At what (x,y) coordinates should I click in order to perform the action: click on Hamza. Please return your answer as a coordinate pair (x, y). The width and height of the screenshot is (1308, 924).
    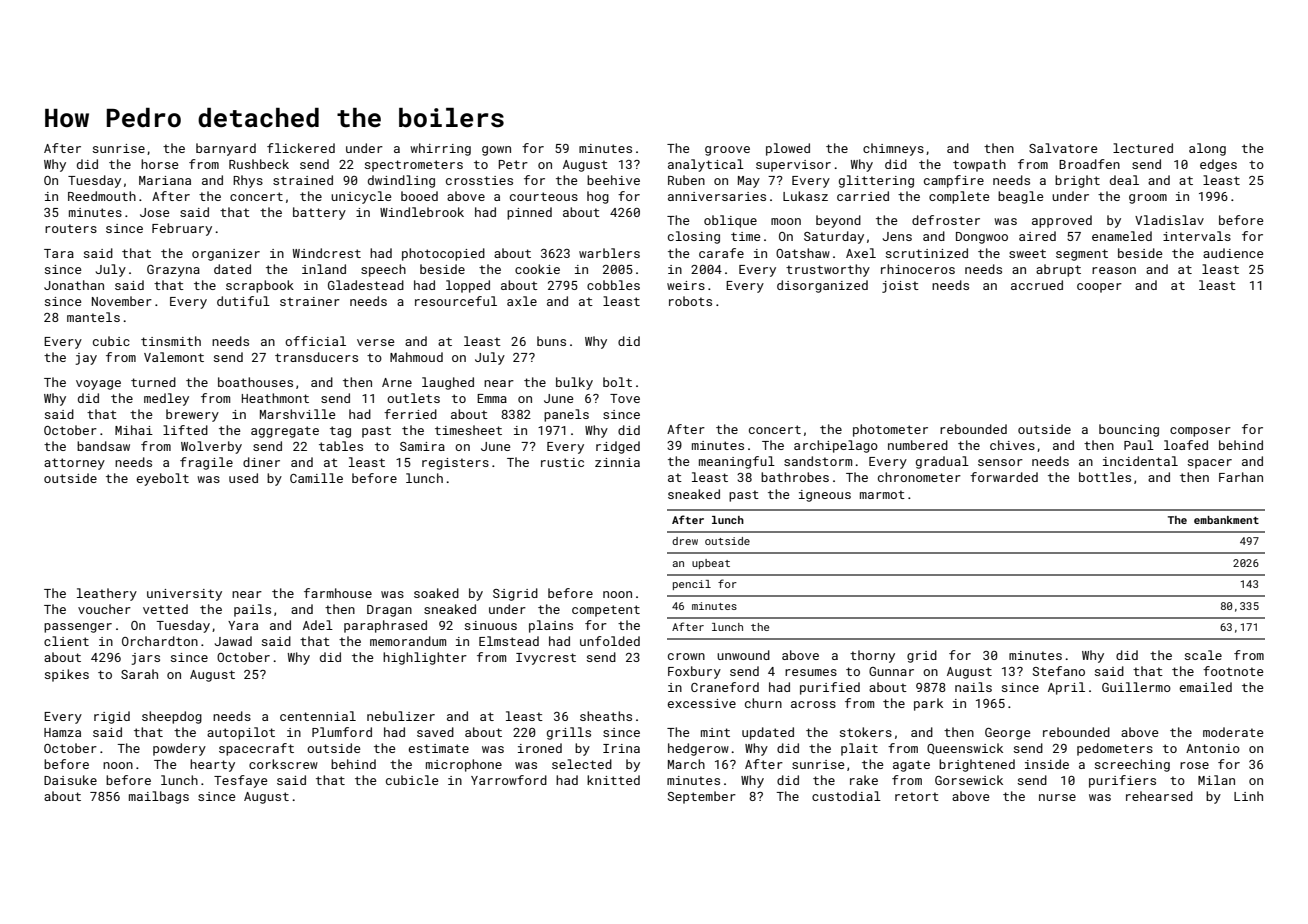
    Looking at the image, I should click on (62, 732).
